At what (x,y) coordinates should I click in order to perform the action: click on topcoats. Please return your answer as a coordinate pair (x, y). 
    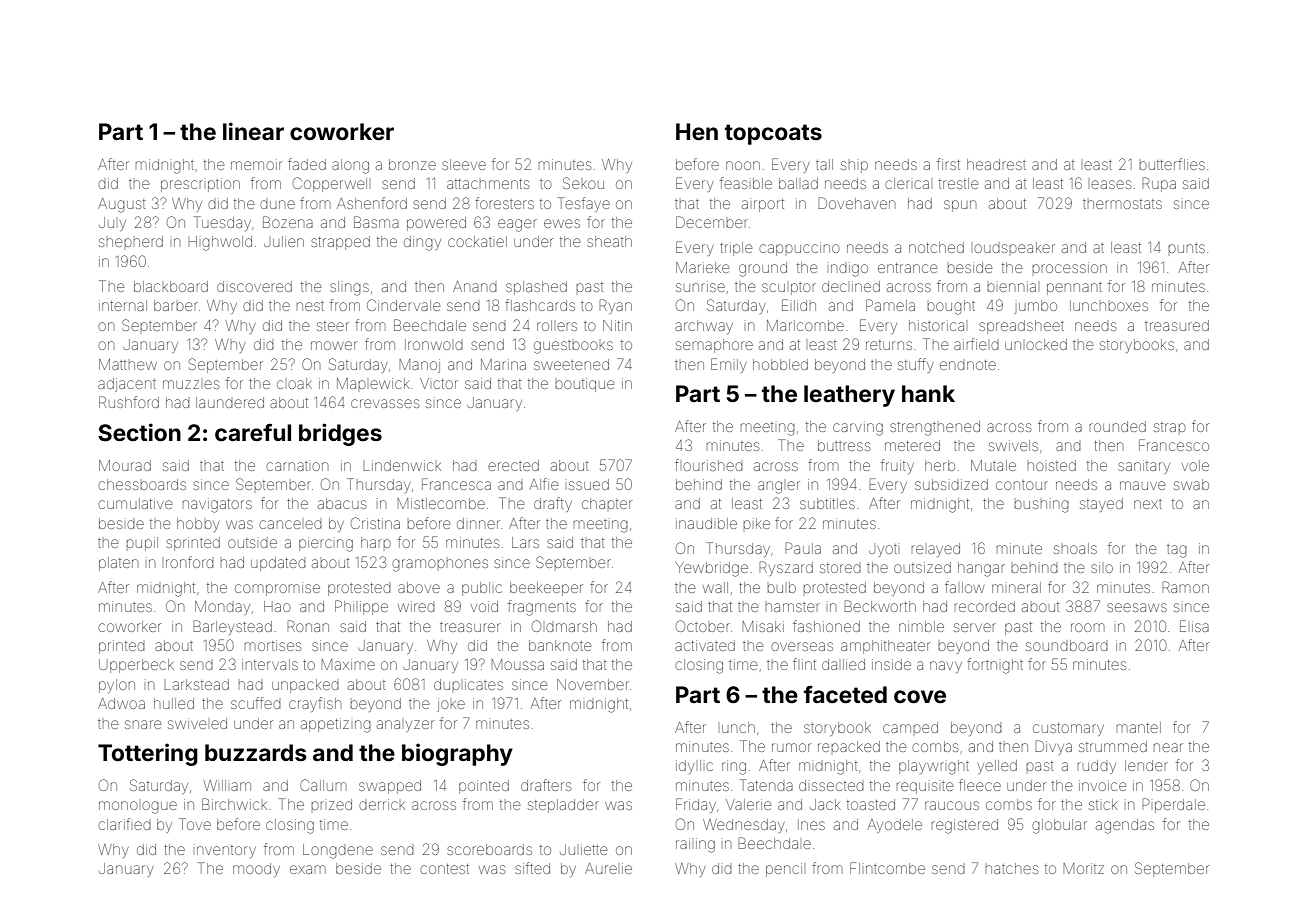
    Looking at the image, I should click on (773, 134).
